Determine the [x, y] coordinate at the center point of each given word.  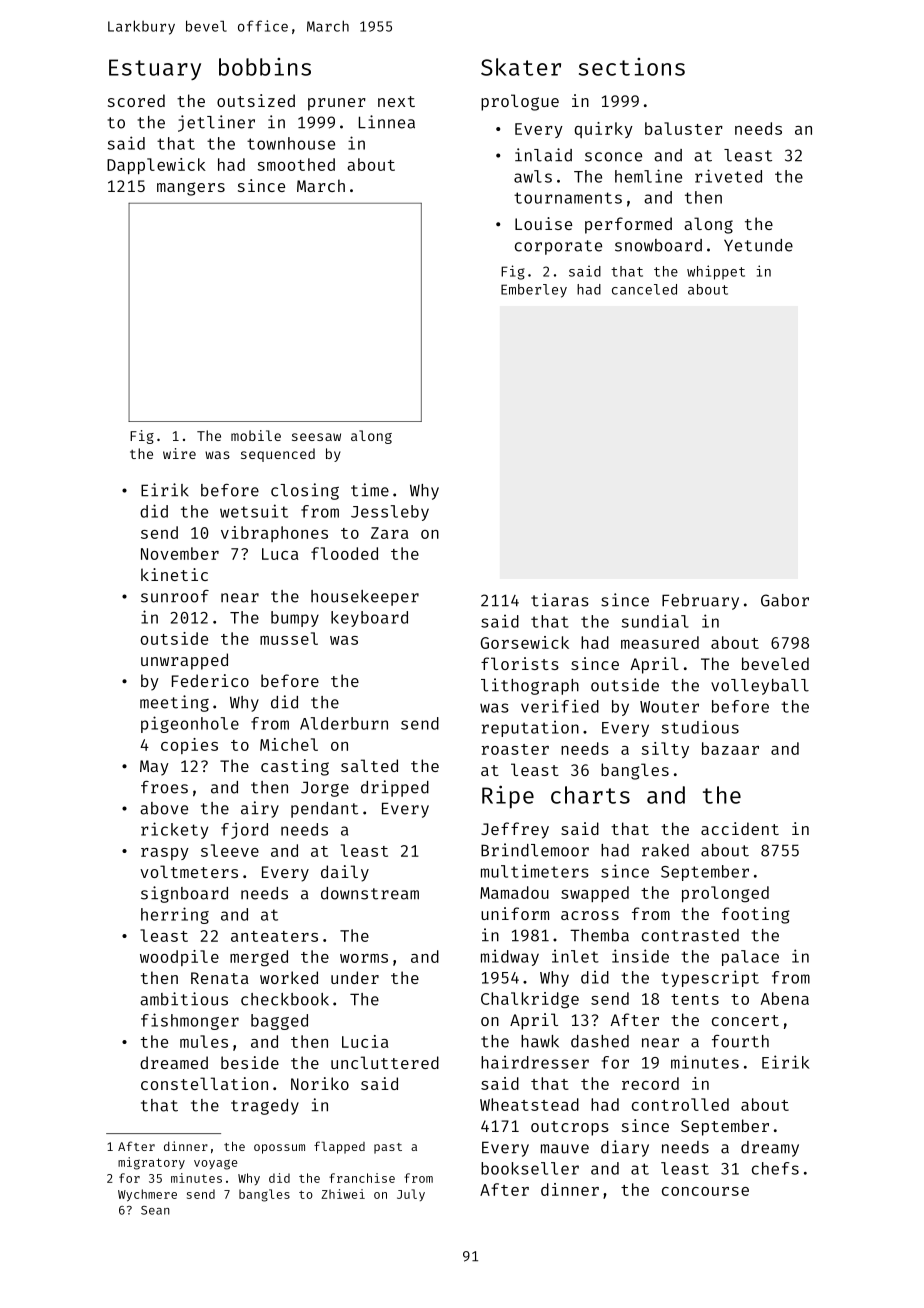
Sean [155, 1210]
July [411, 1195]
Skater [521, 67]
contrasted [690, 935]
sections [632, 67]
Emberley [534, 291]
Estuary [155, 69]
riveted [728, 176]
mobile [256, 435]
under [355, 977]
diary [625, 1148]
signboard [184, 894]
